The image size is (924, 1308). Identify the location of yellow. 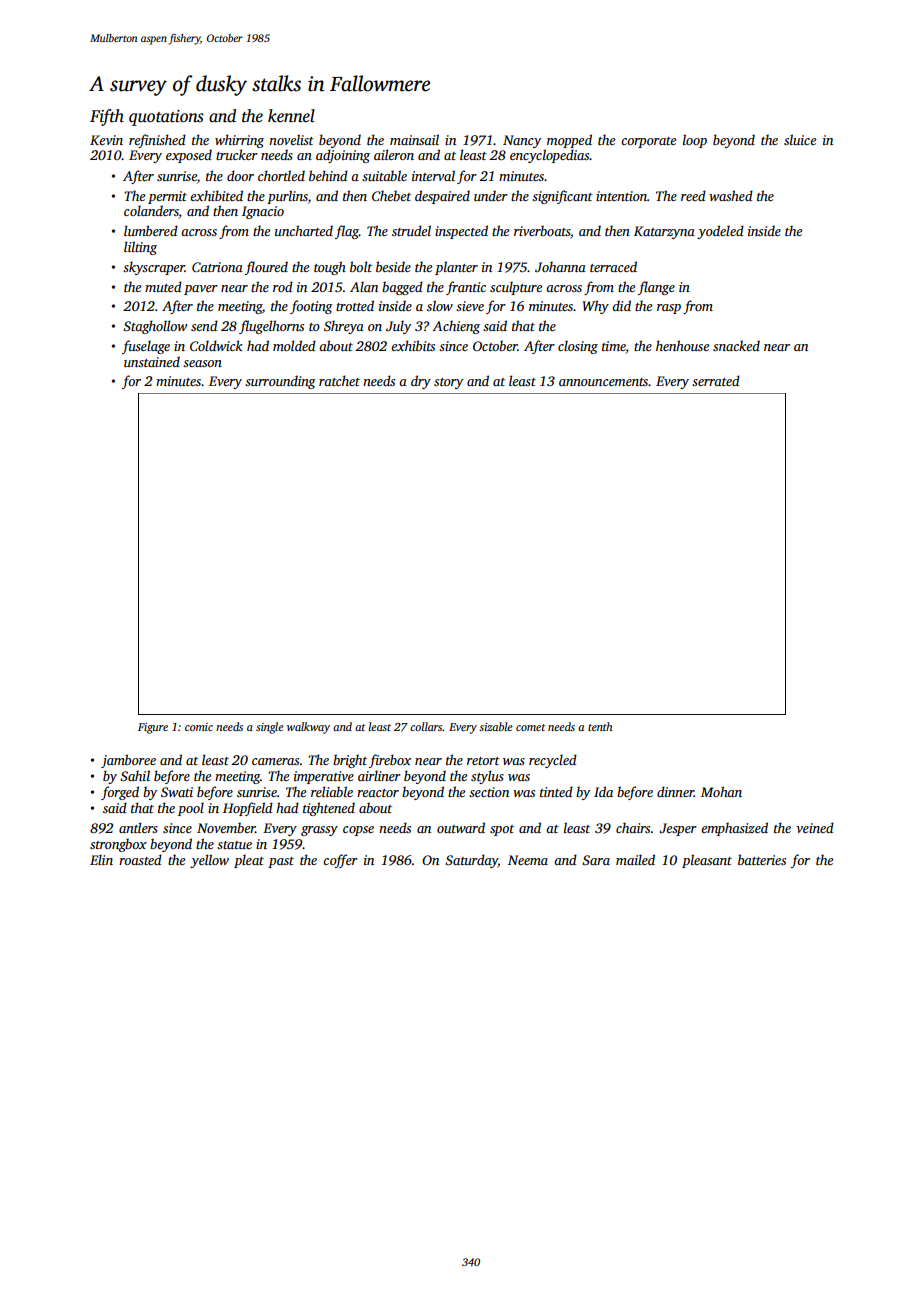
(209, 861).
